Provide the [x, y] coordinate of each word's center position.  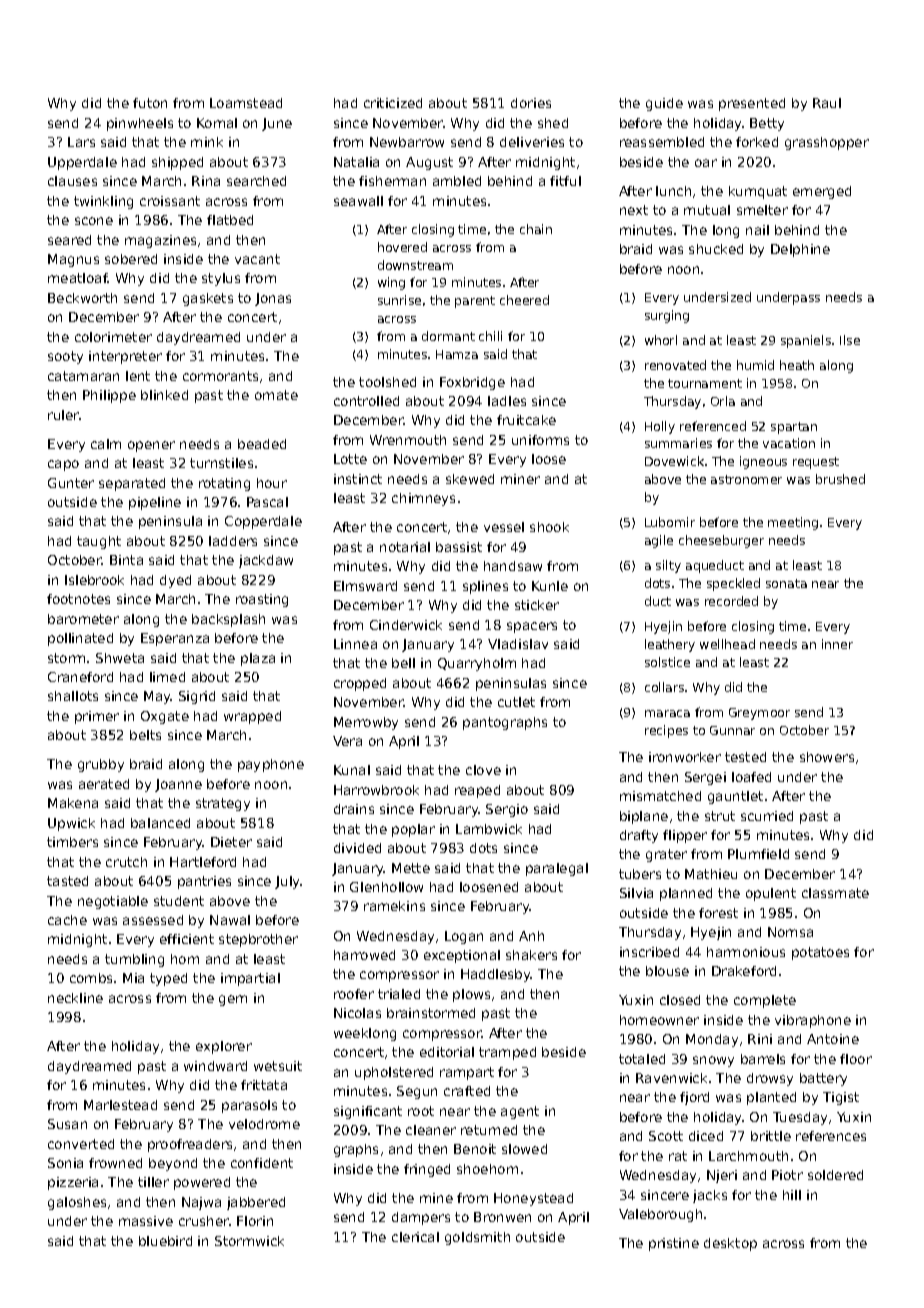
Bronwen [502, 1217]
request [816, 463]
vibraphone [813, 1021]
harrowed [364, 955]
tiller [153, 1182]
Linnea [355, 644]
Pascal [267, 502]
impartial [250, 979]
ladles [507, 401]
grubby [101, 765]
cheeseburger [721, 541]
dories [531, 103]
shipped [177, 163]
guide [664, 104]
